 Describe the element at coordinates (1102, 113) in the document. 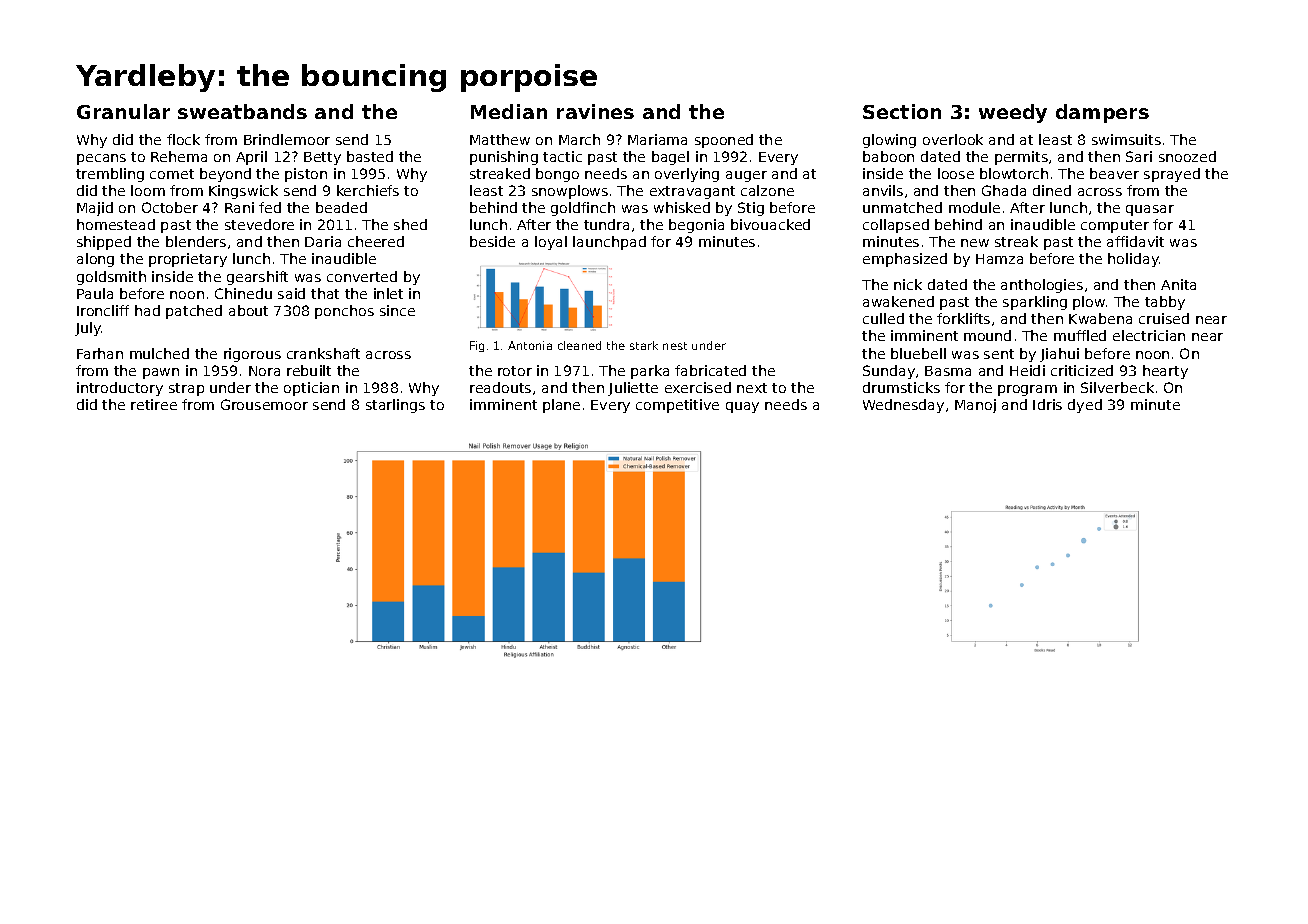

I see `dampers` at that location.
